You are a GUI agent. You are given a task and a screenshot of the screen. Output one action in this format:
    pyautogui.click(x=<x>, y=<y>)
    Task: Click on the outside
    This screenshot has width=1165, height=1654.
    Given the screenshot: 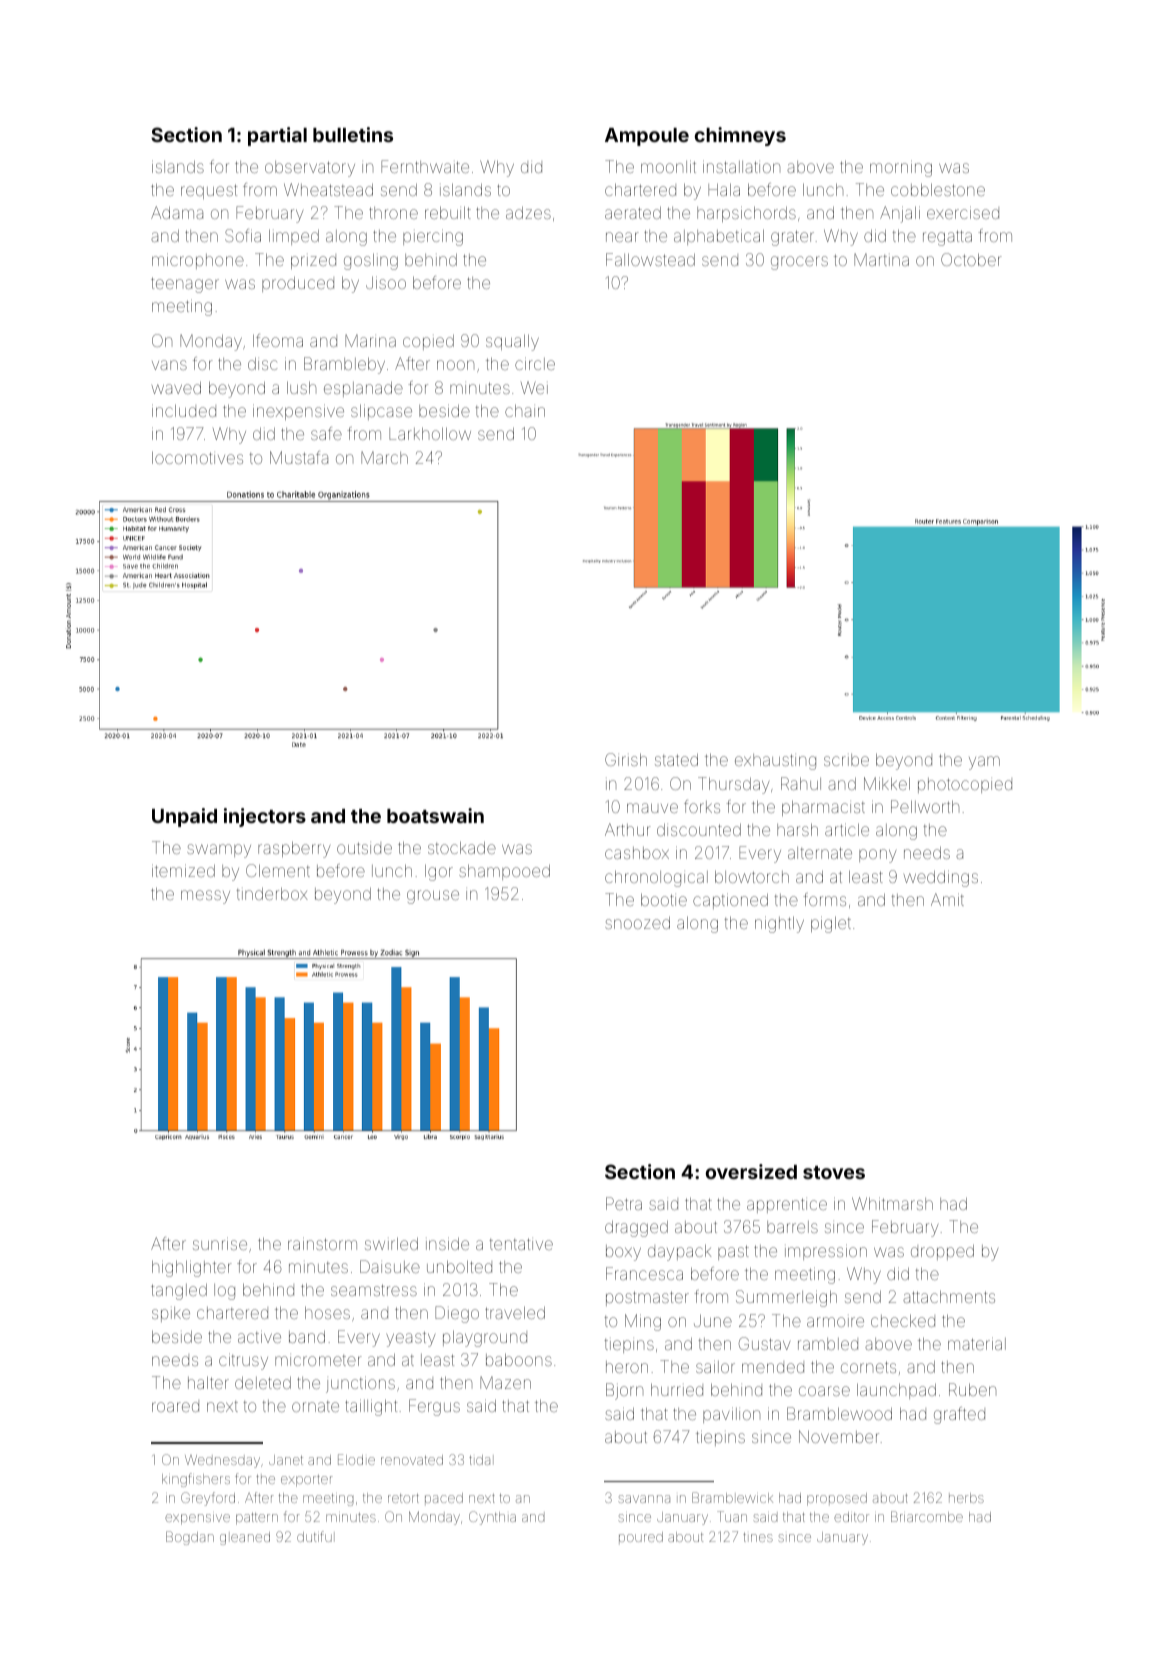 What is the action you would take?
    pyautogui.click(x=364, y=848)
